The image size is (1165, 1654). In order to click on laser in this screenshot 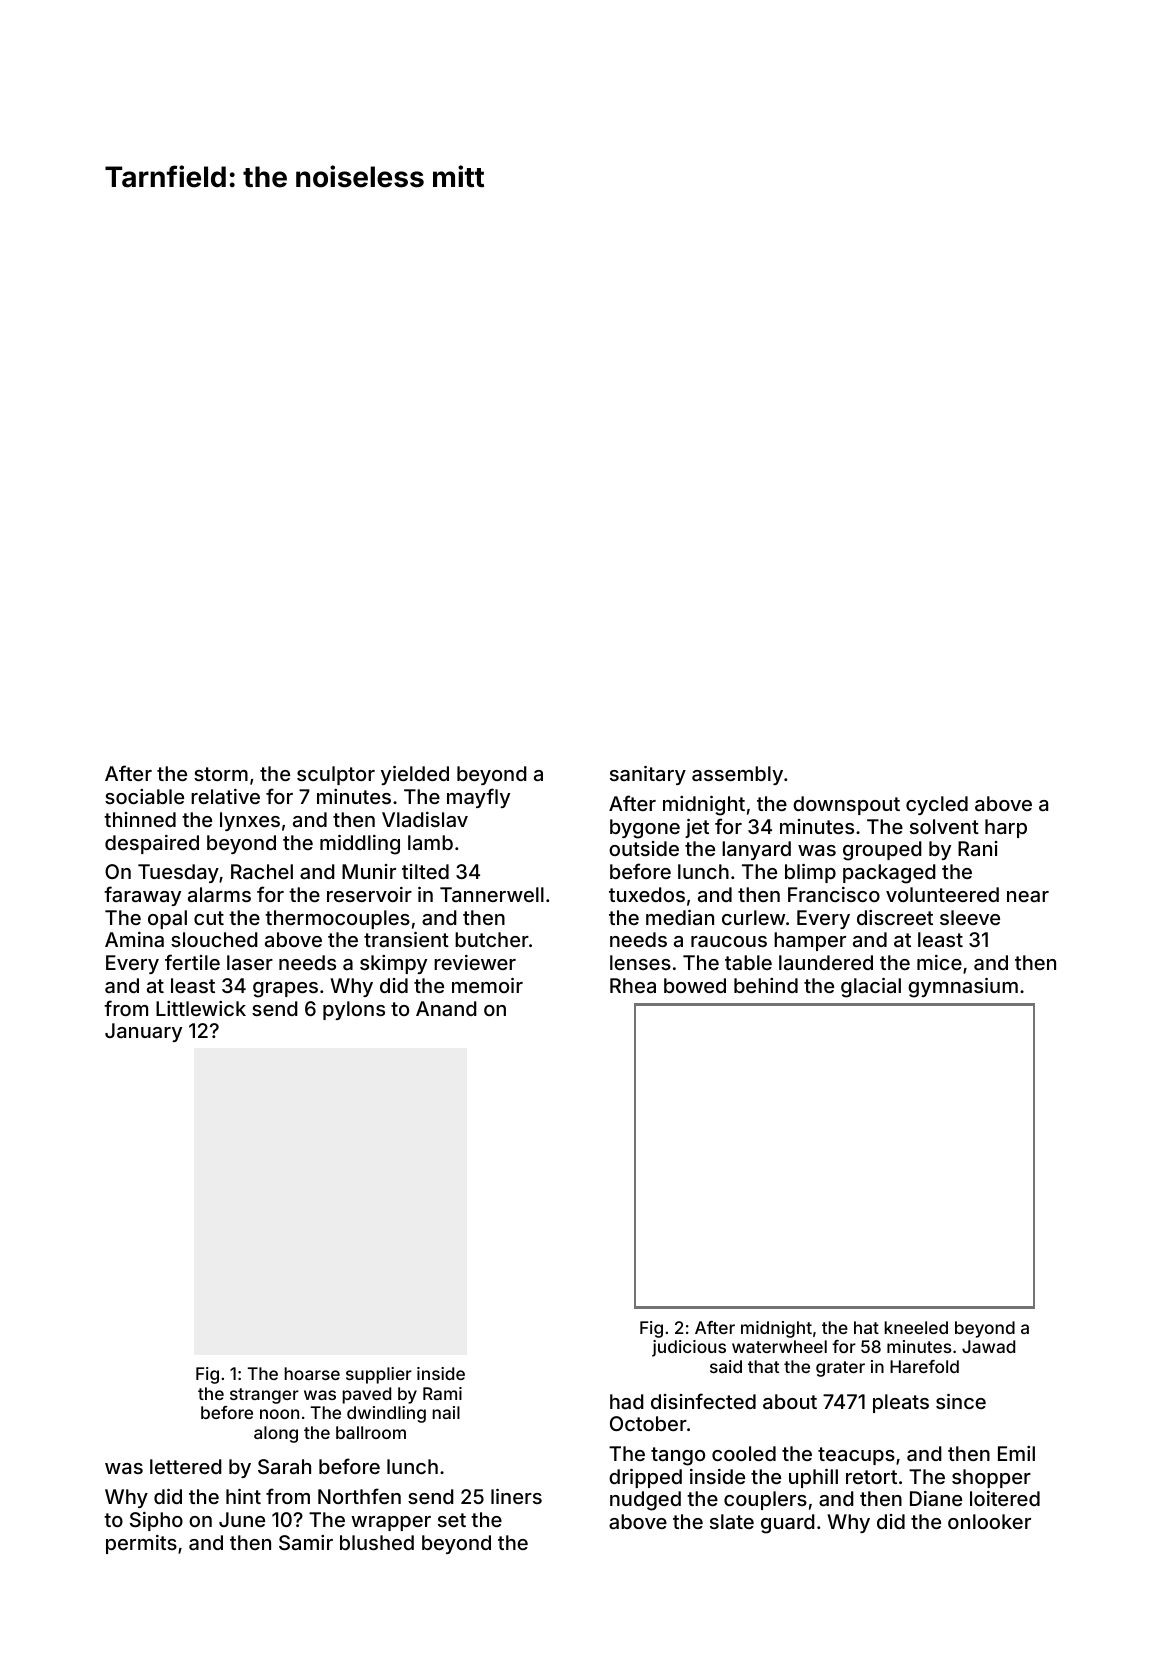, I will do `click(250, 962)`.
